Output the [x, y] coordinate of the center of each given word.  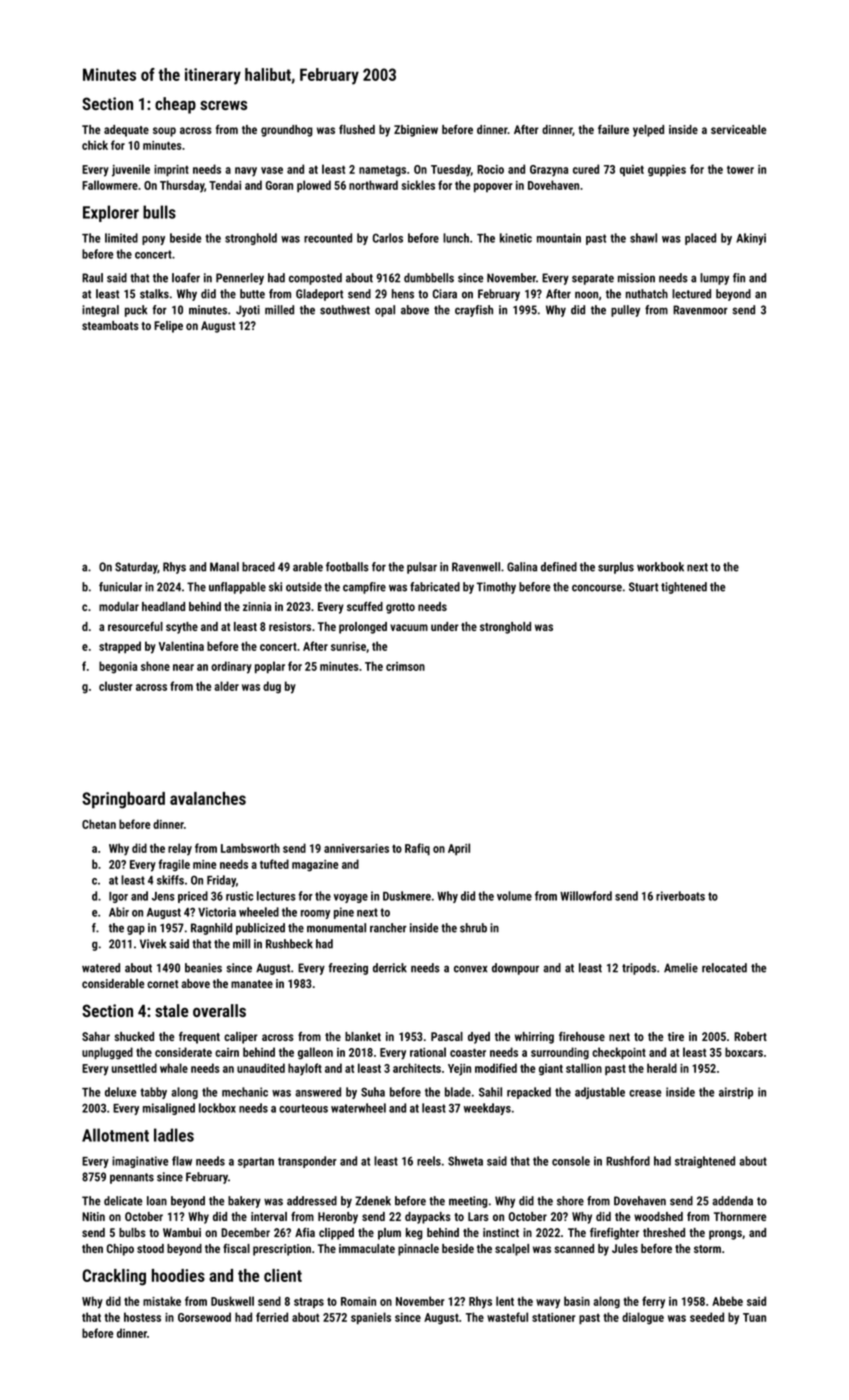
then [92, 1248]
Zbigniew [416, 131]
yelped [648, 131]
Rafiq [417, 849]
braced [258, 567]
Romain [358, 1301]
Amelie [681, 968]
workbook [660, 567]
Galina [522, 567]
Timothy [496, 588]
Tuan [754, 1317]
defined [559, 567]
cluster [116, 686]
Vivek [153, 944]
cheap [175, 105]
